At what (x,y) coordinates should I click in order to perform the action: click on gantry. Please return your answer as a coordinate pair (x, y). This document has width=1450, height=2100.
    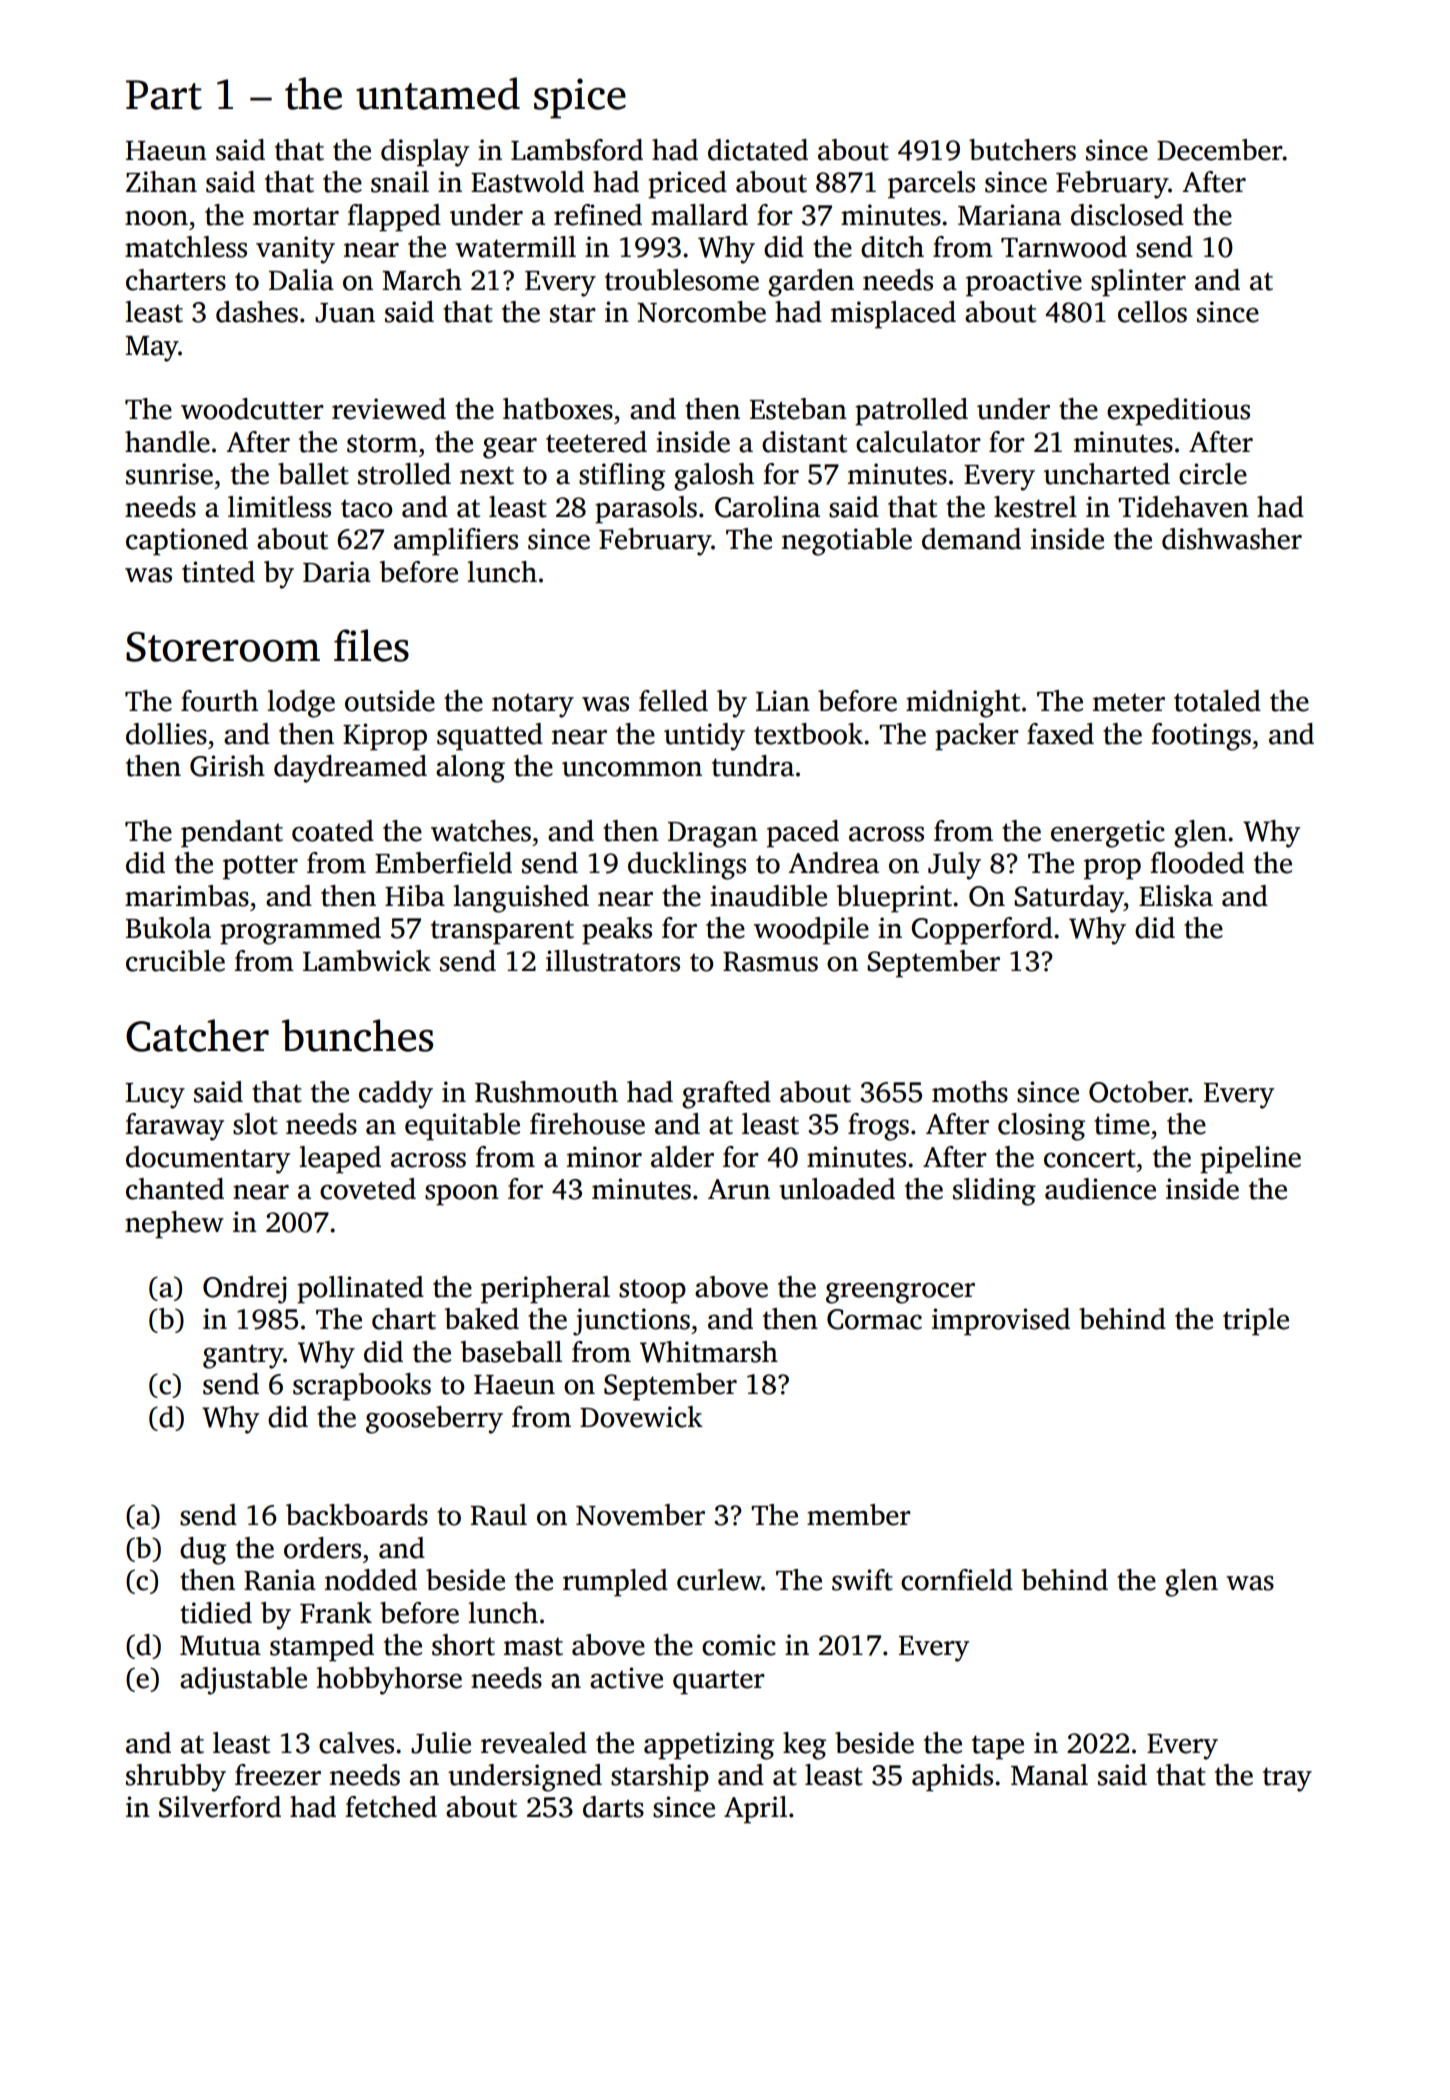
    Looking at the image, I should click on (243, 1356).
